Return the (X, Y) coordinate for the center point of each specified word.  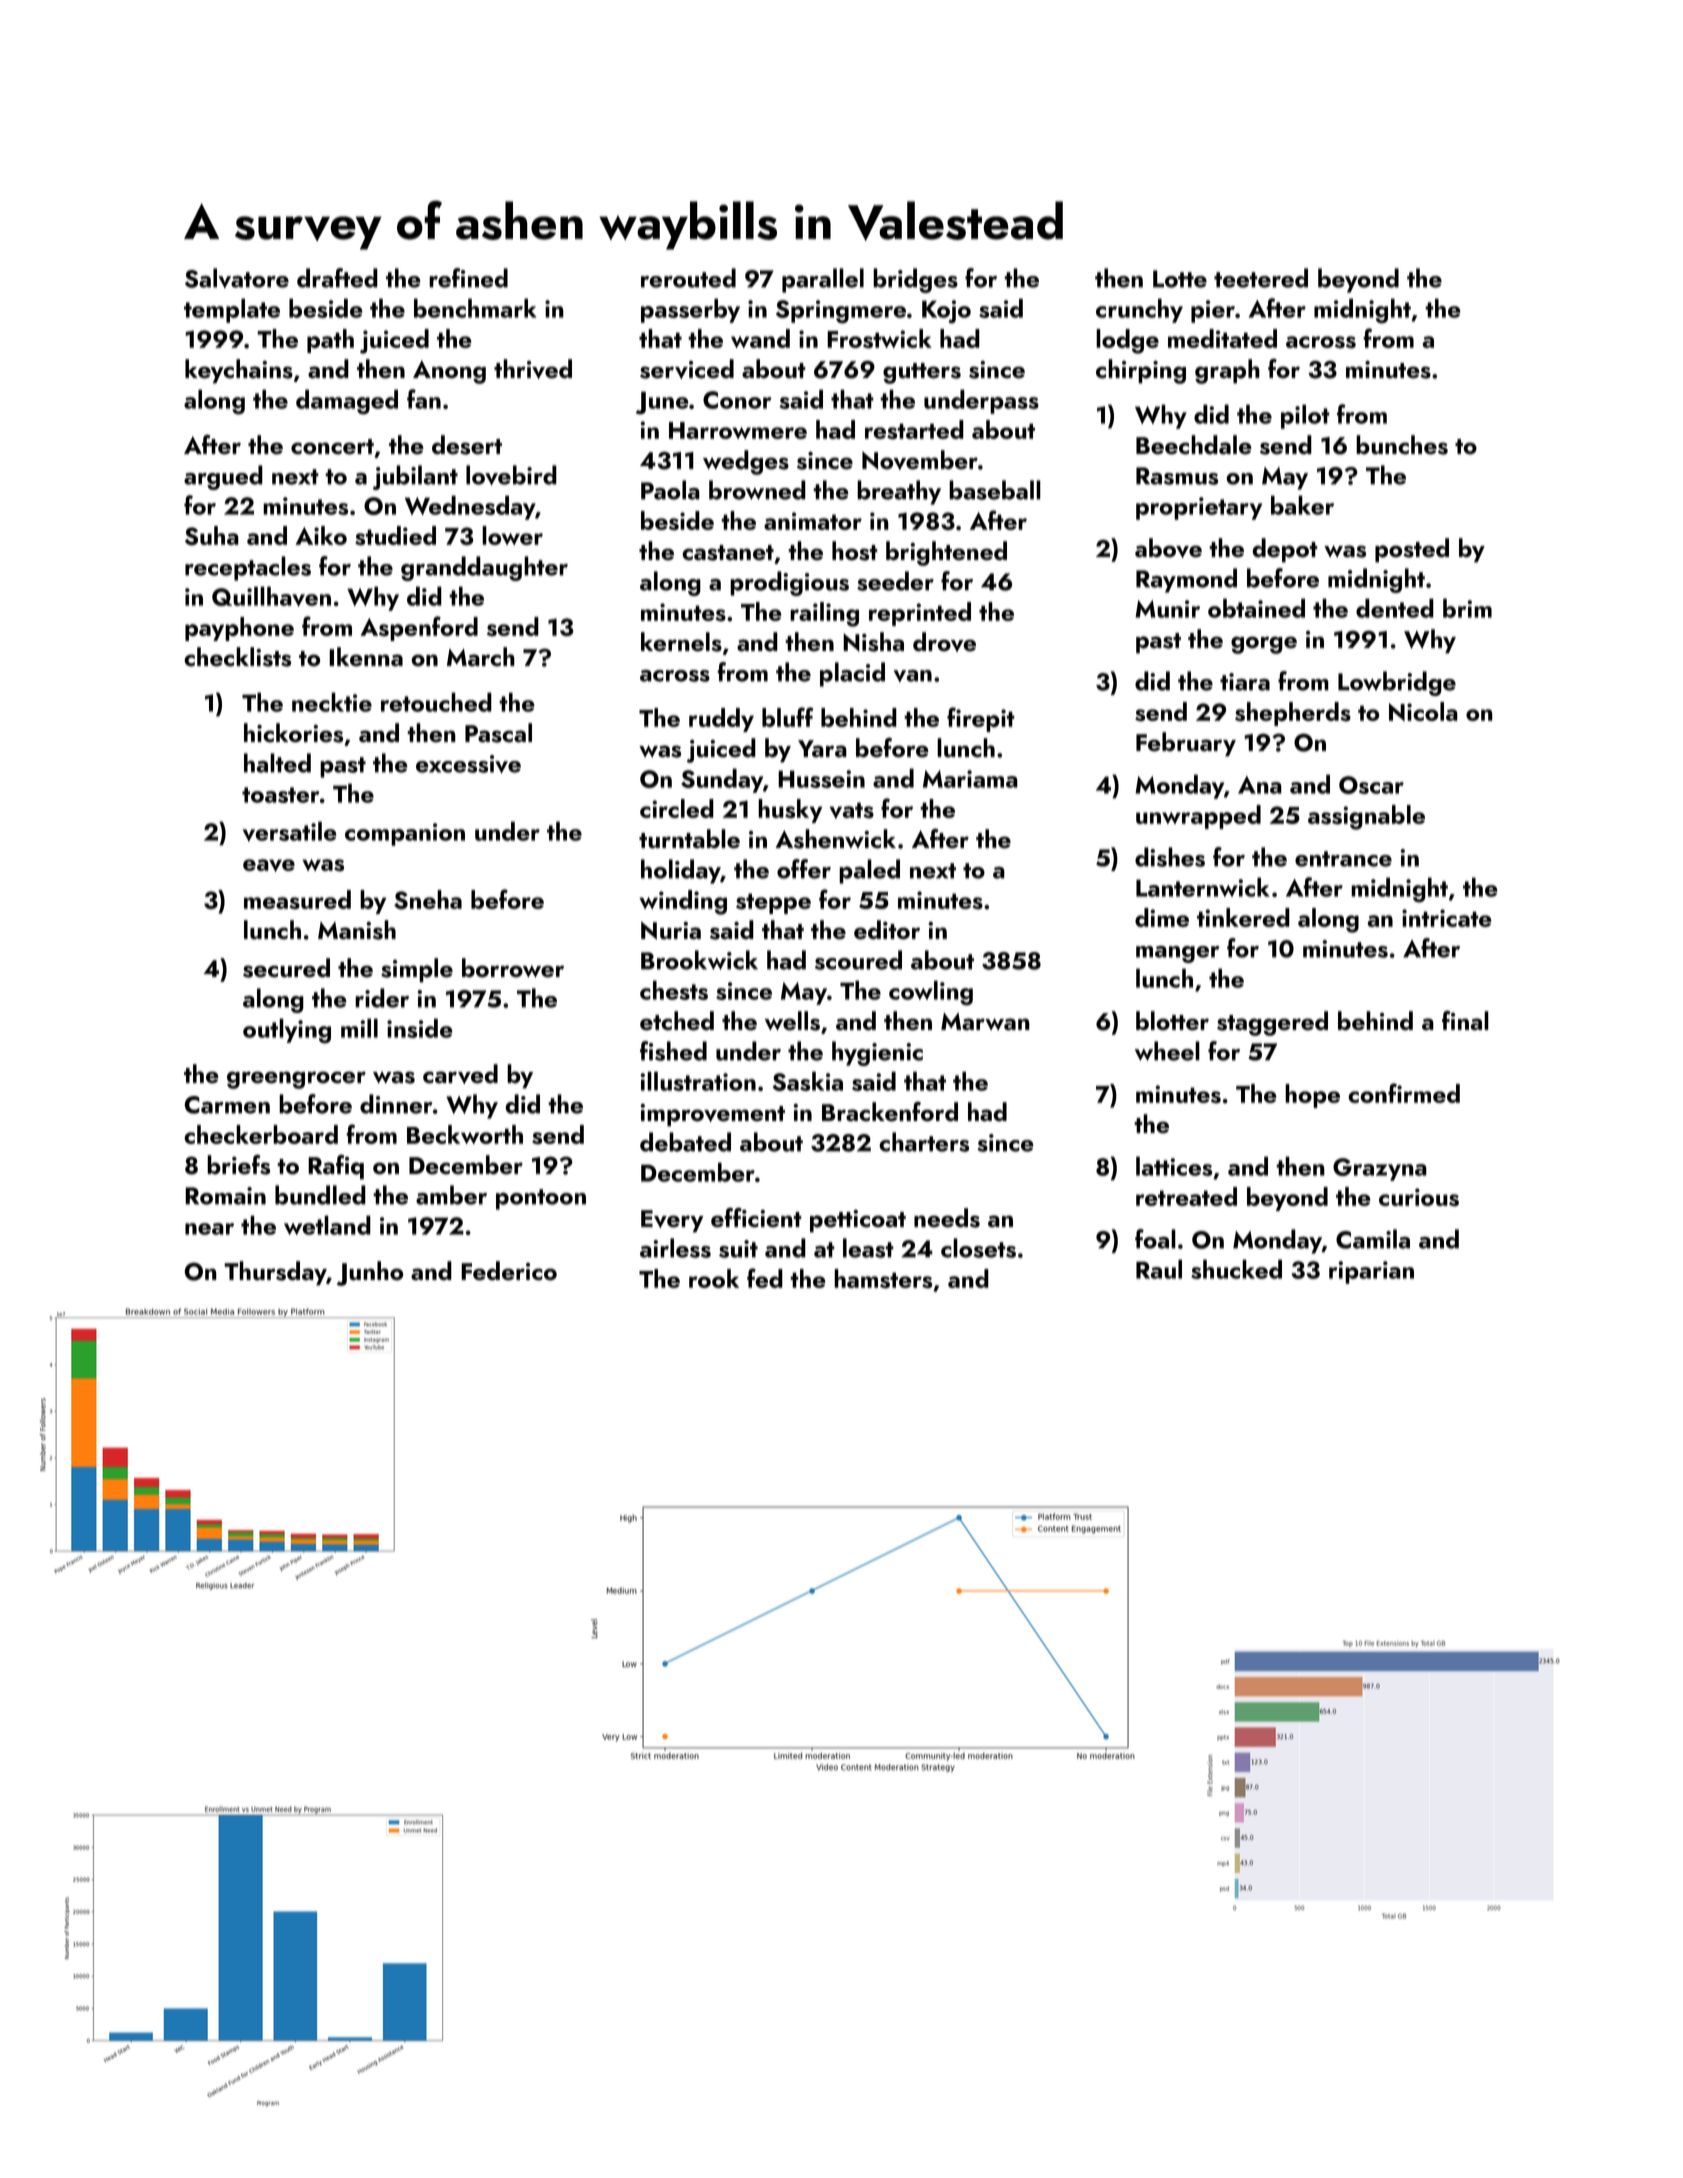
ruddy (721, 720)
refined (468, 278)
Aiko (321, 535)
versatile (290, 831)
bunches (1402, 445)
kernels (681, 642)
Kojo (946, 312)
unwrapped (1198, 817)
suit (738, 1249)
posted (1412, 550)
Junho (370, 1273)
